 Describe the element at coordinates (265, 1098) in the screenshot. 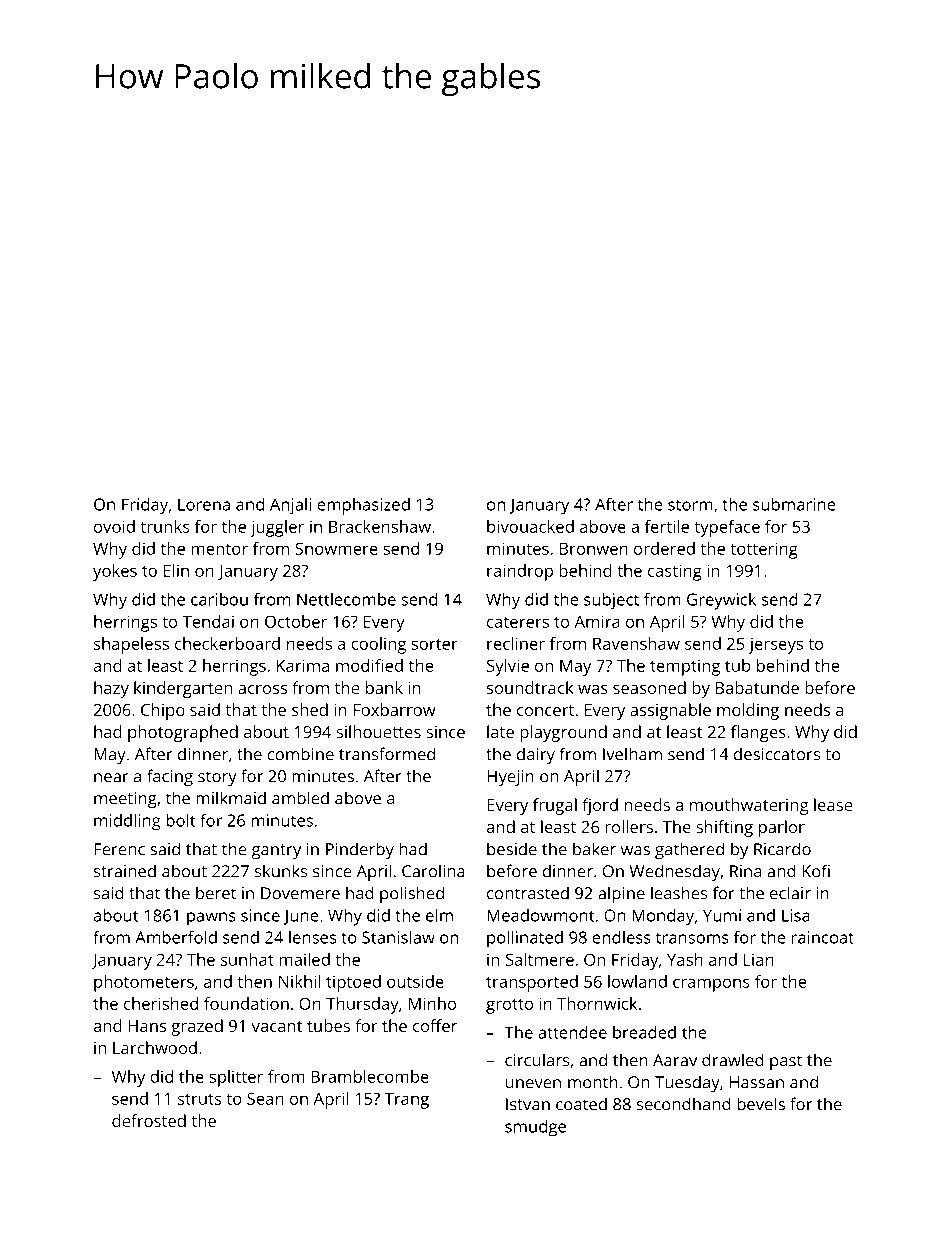

I see `Sean` at that location.
